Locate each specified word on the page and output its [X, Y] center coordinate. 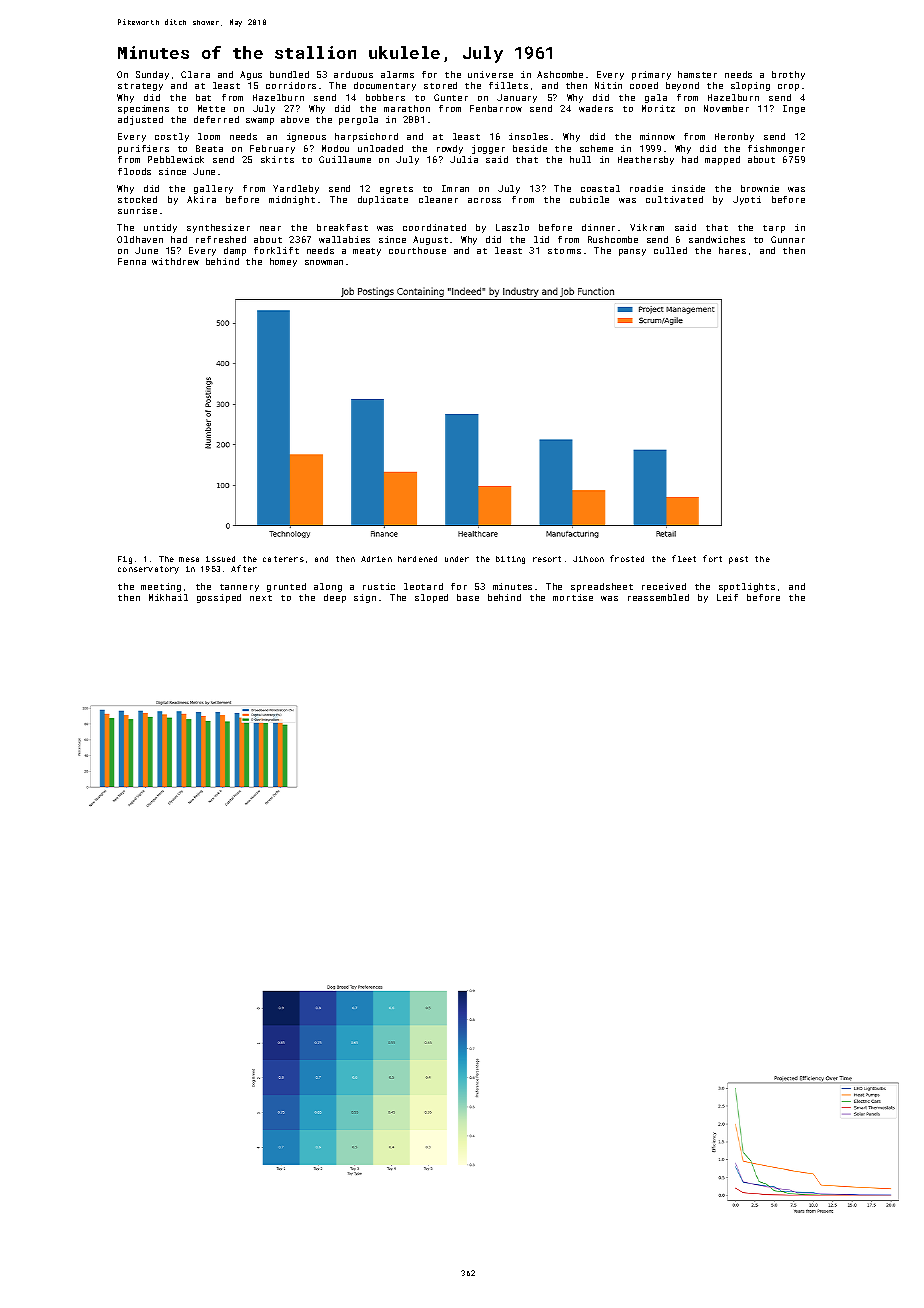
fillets [508, 85]
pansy [632, 252]
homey [283, 262]
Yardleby [296, 189]
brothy [788, 75]
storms [564, 251]
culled [670, 250]
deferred [216, 119]
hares [732, 250]
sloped [431, 598]
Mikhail [168, 597]
